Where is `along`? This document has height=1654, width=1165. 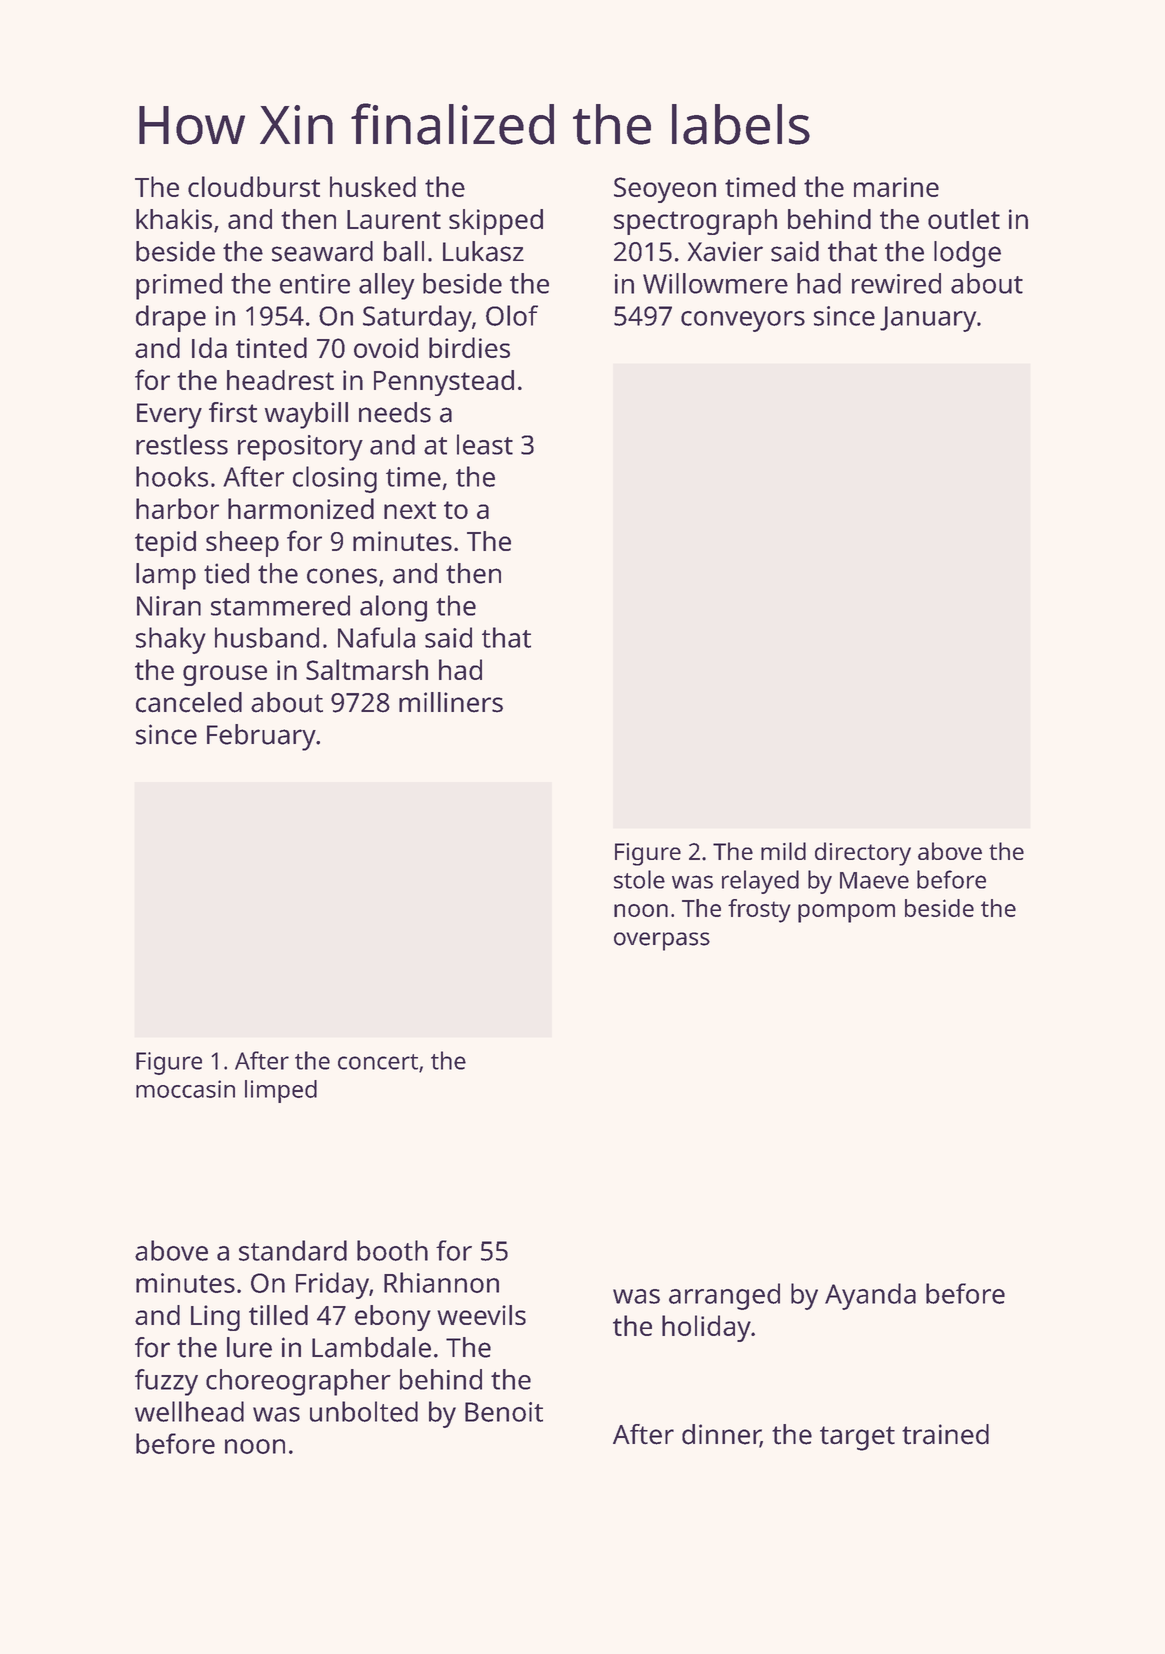 along is located at coordinates (393, 608).
